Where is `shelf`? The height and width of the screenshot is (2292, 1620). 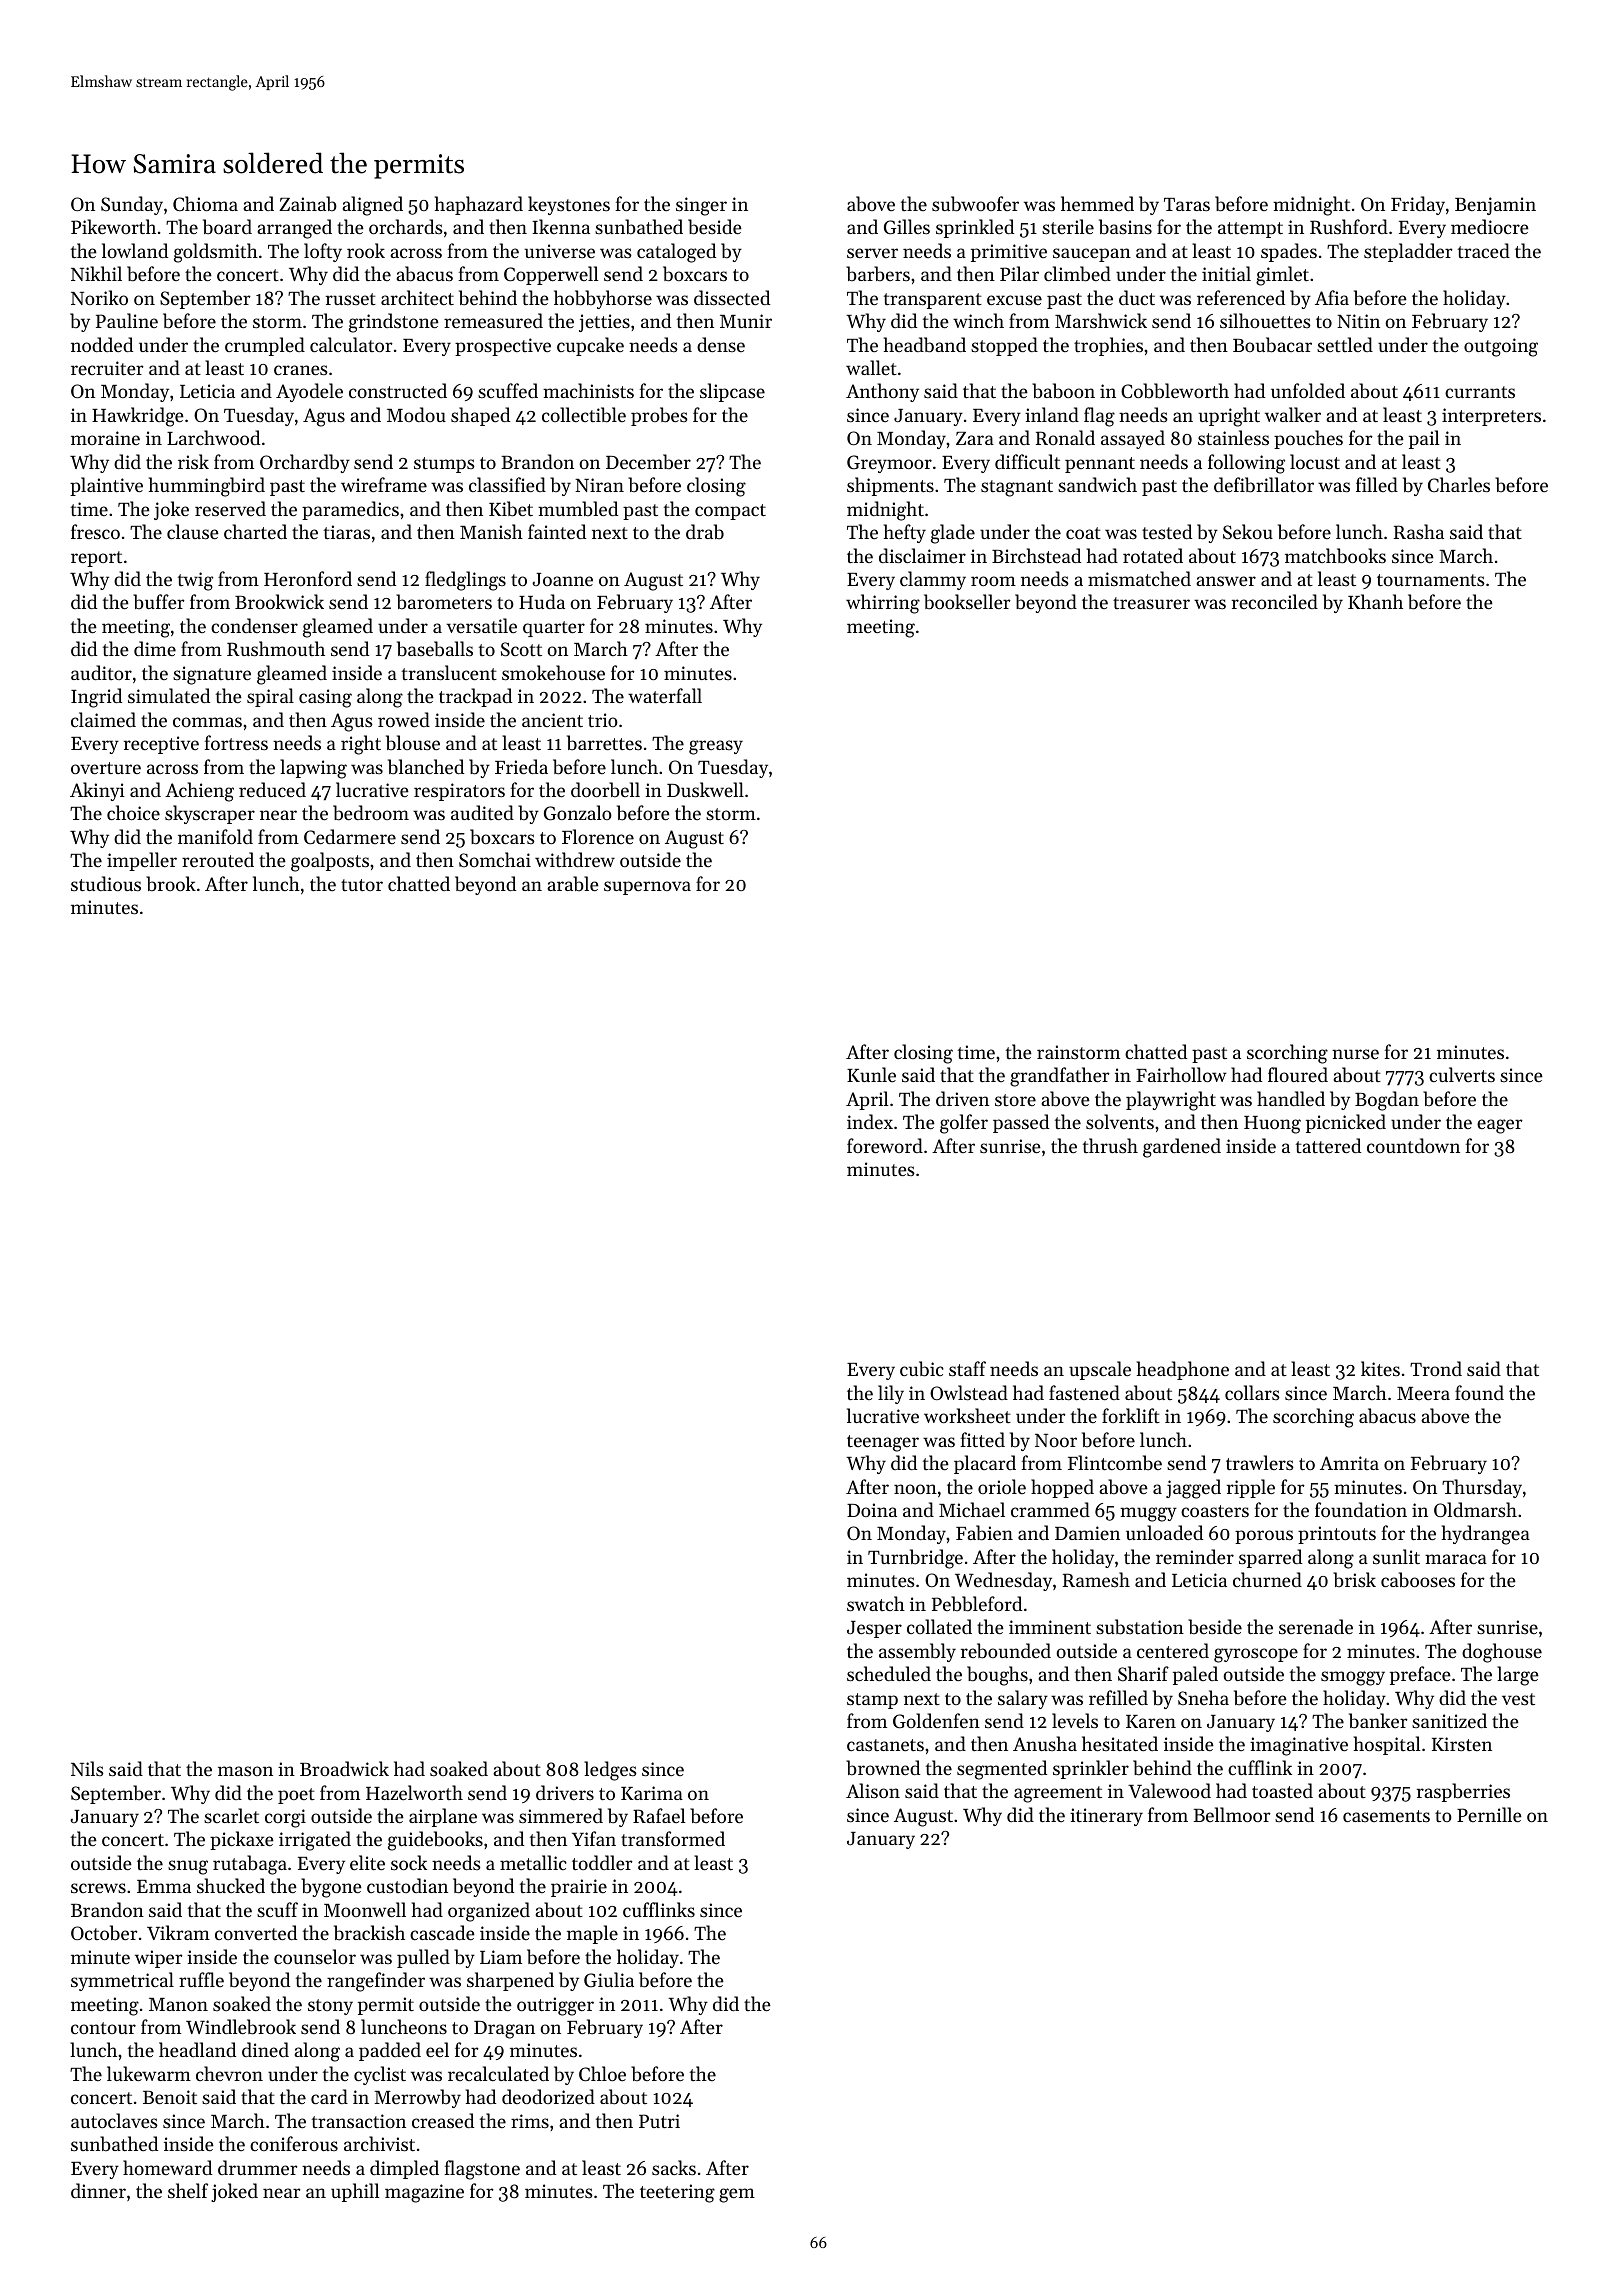
shelf is located at coordinates (188, 2190).
